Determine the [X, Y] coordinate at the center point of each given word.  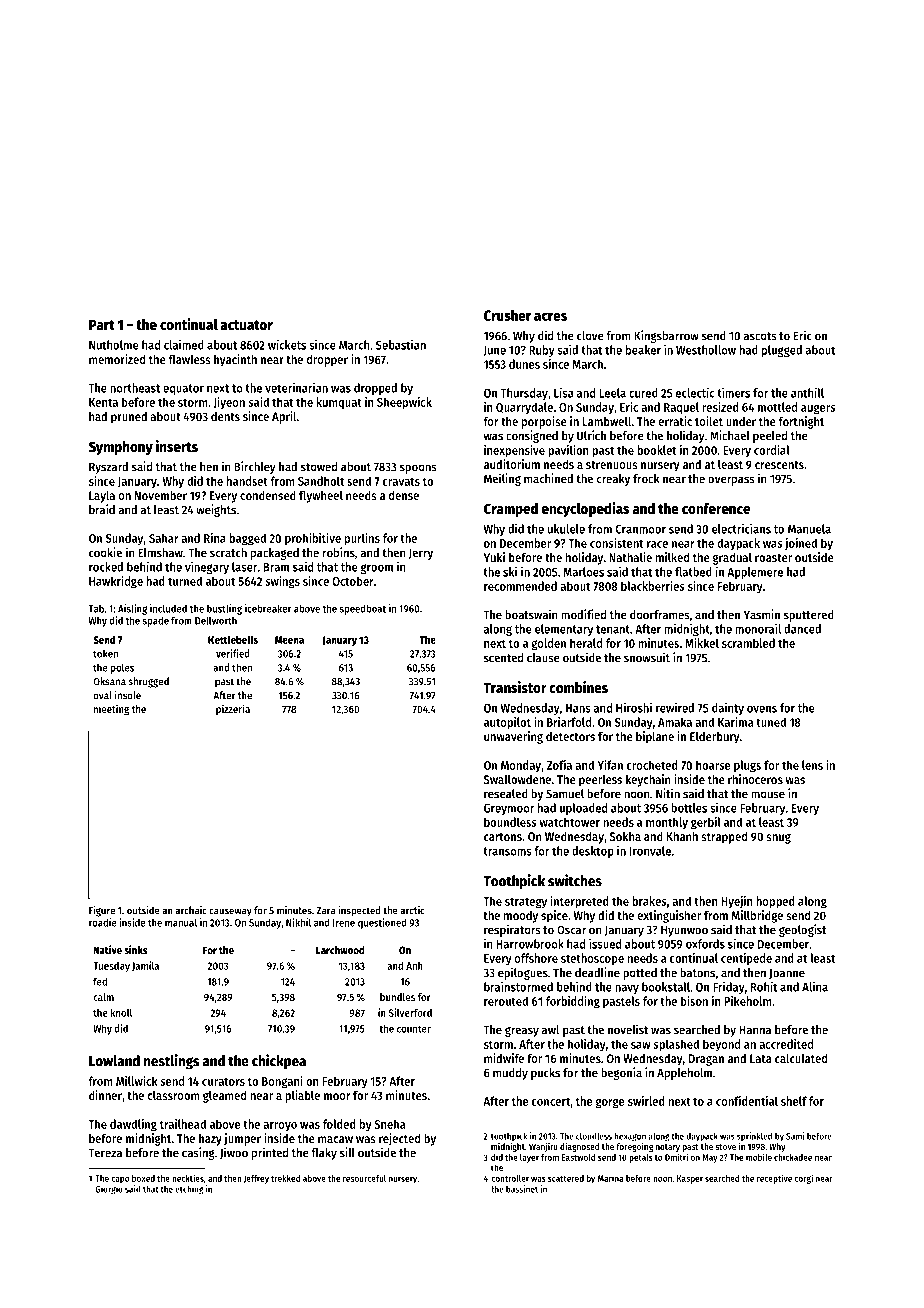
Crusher [507, 315]
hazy [210, 1140]
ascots [760, 336]
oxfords [705, 944]
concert [551, 1101]
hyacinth [235, 360]
